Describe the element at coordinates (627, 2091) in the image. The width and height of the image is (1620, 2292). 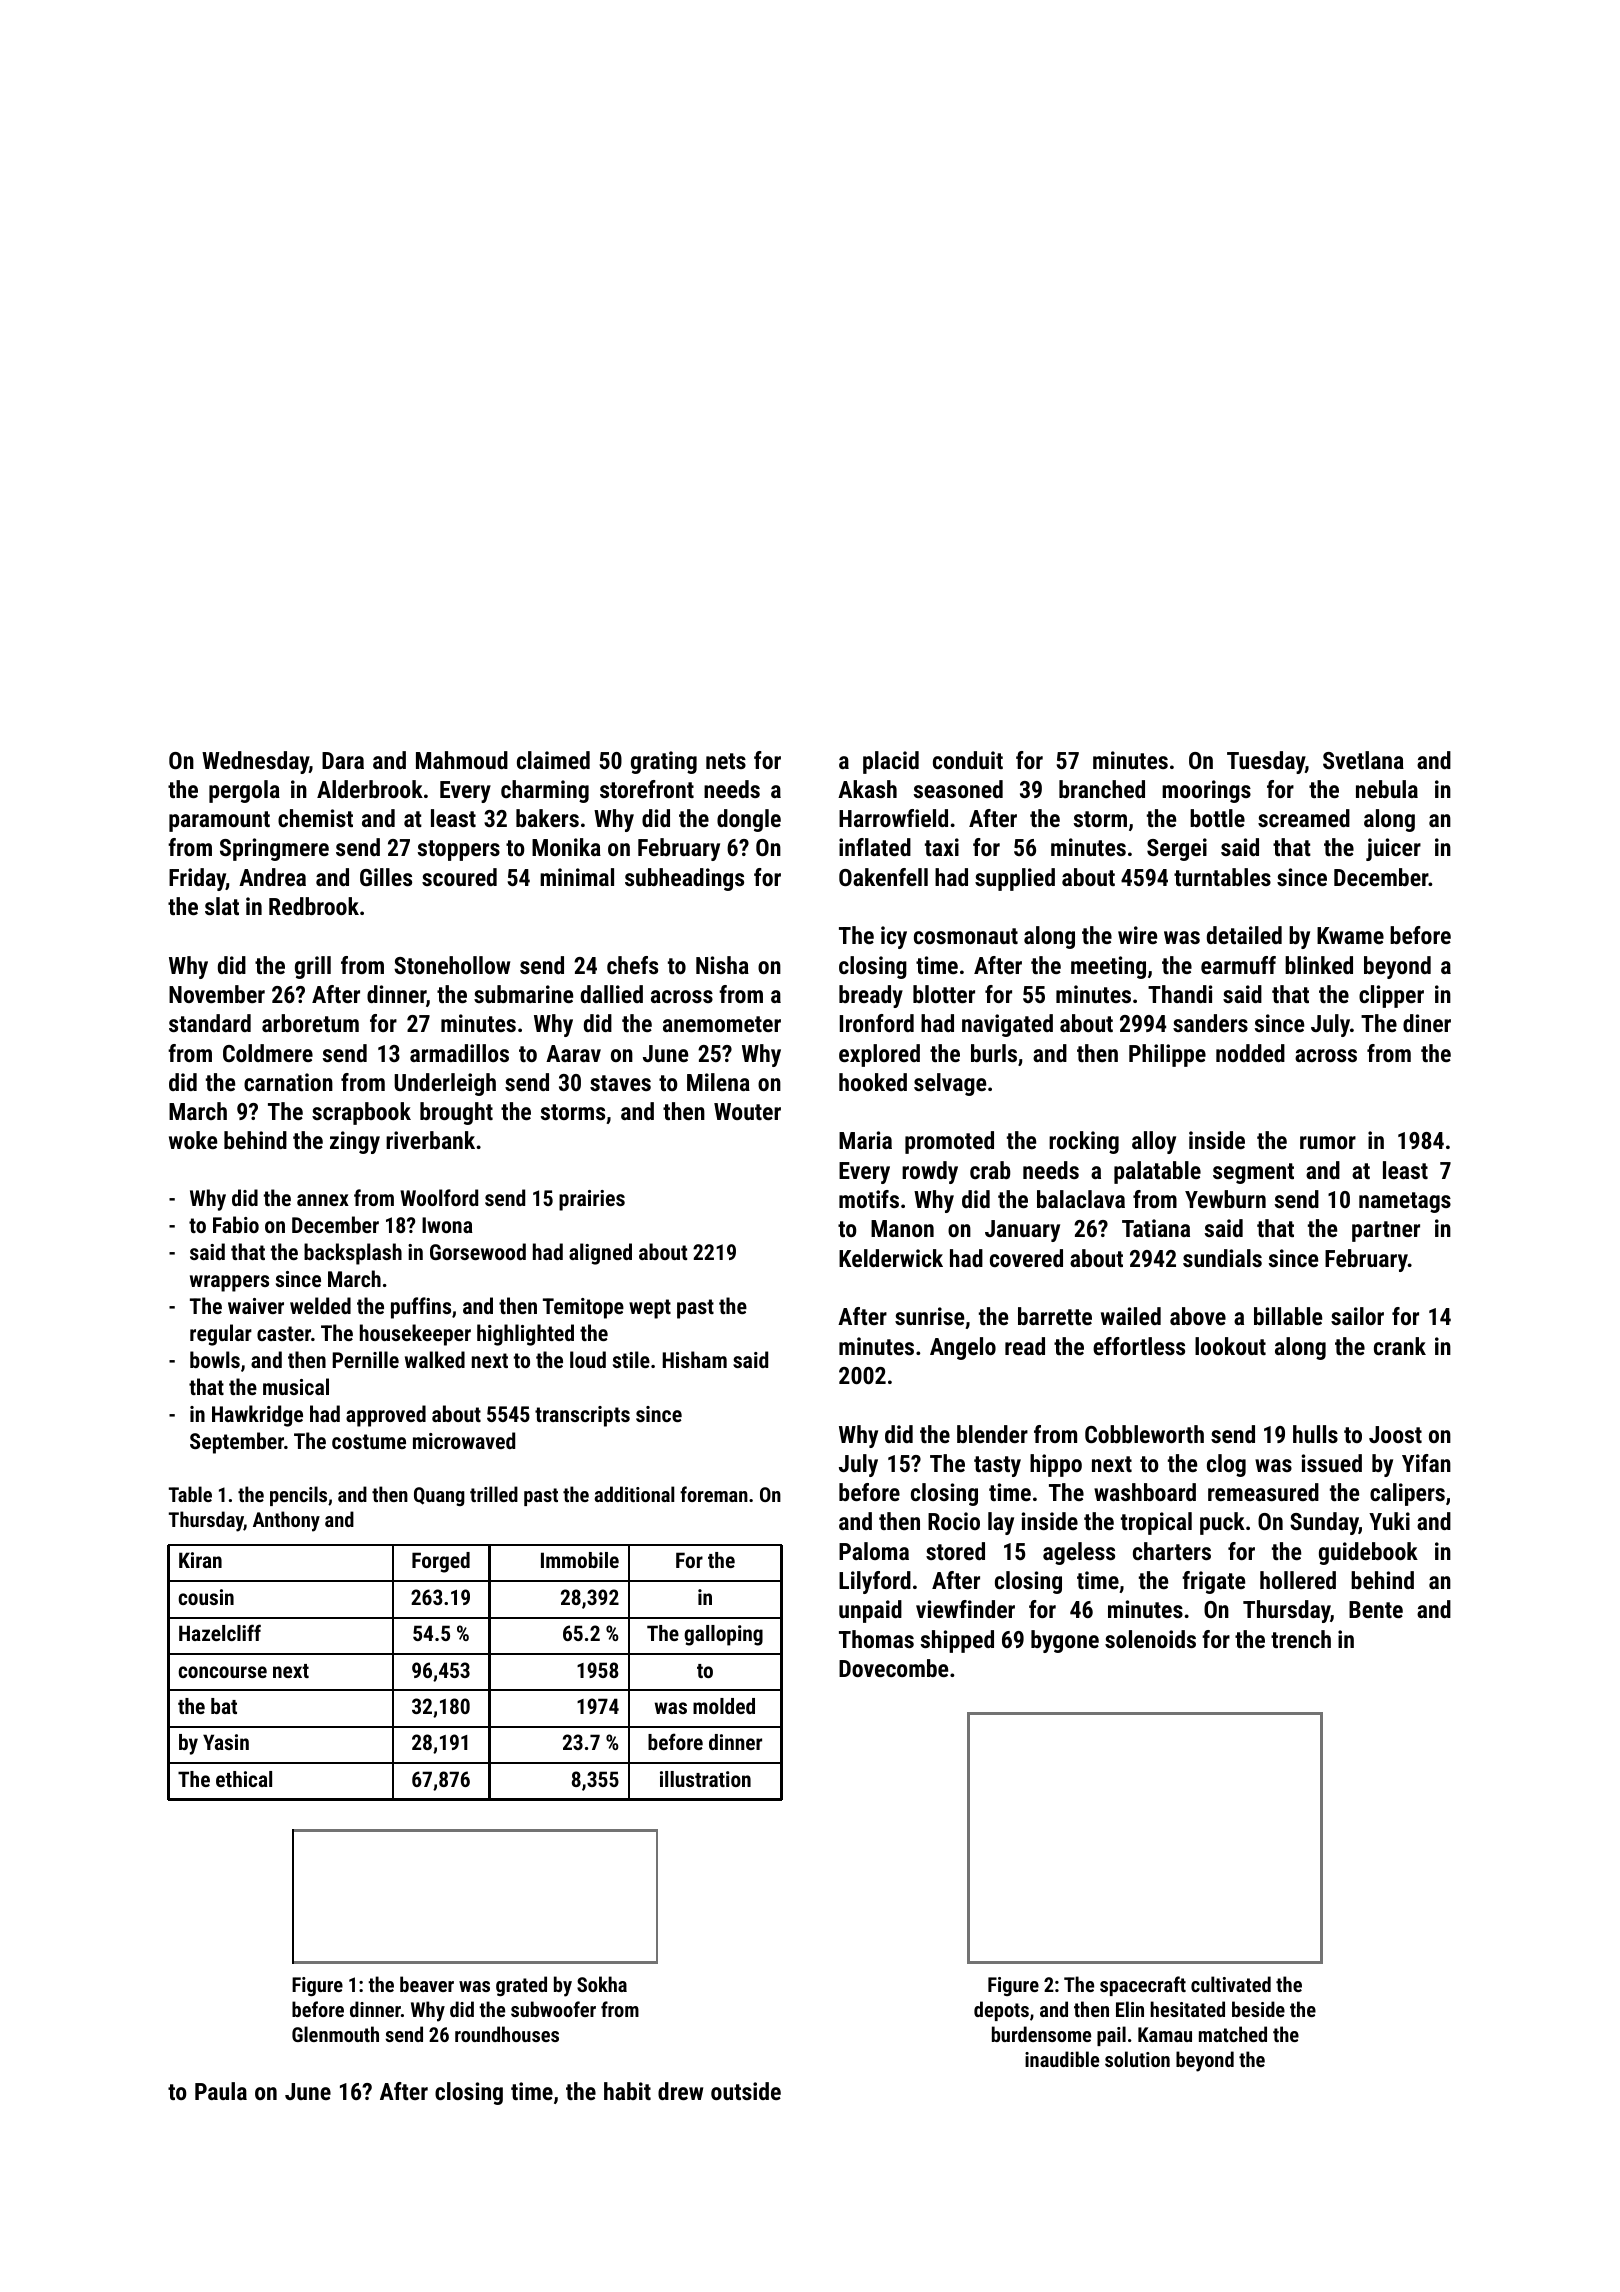
I see `habit` at that location.
